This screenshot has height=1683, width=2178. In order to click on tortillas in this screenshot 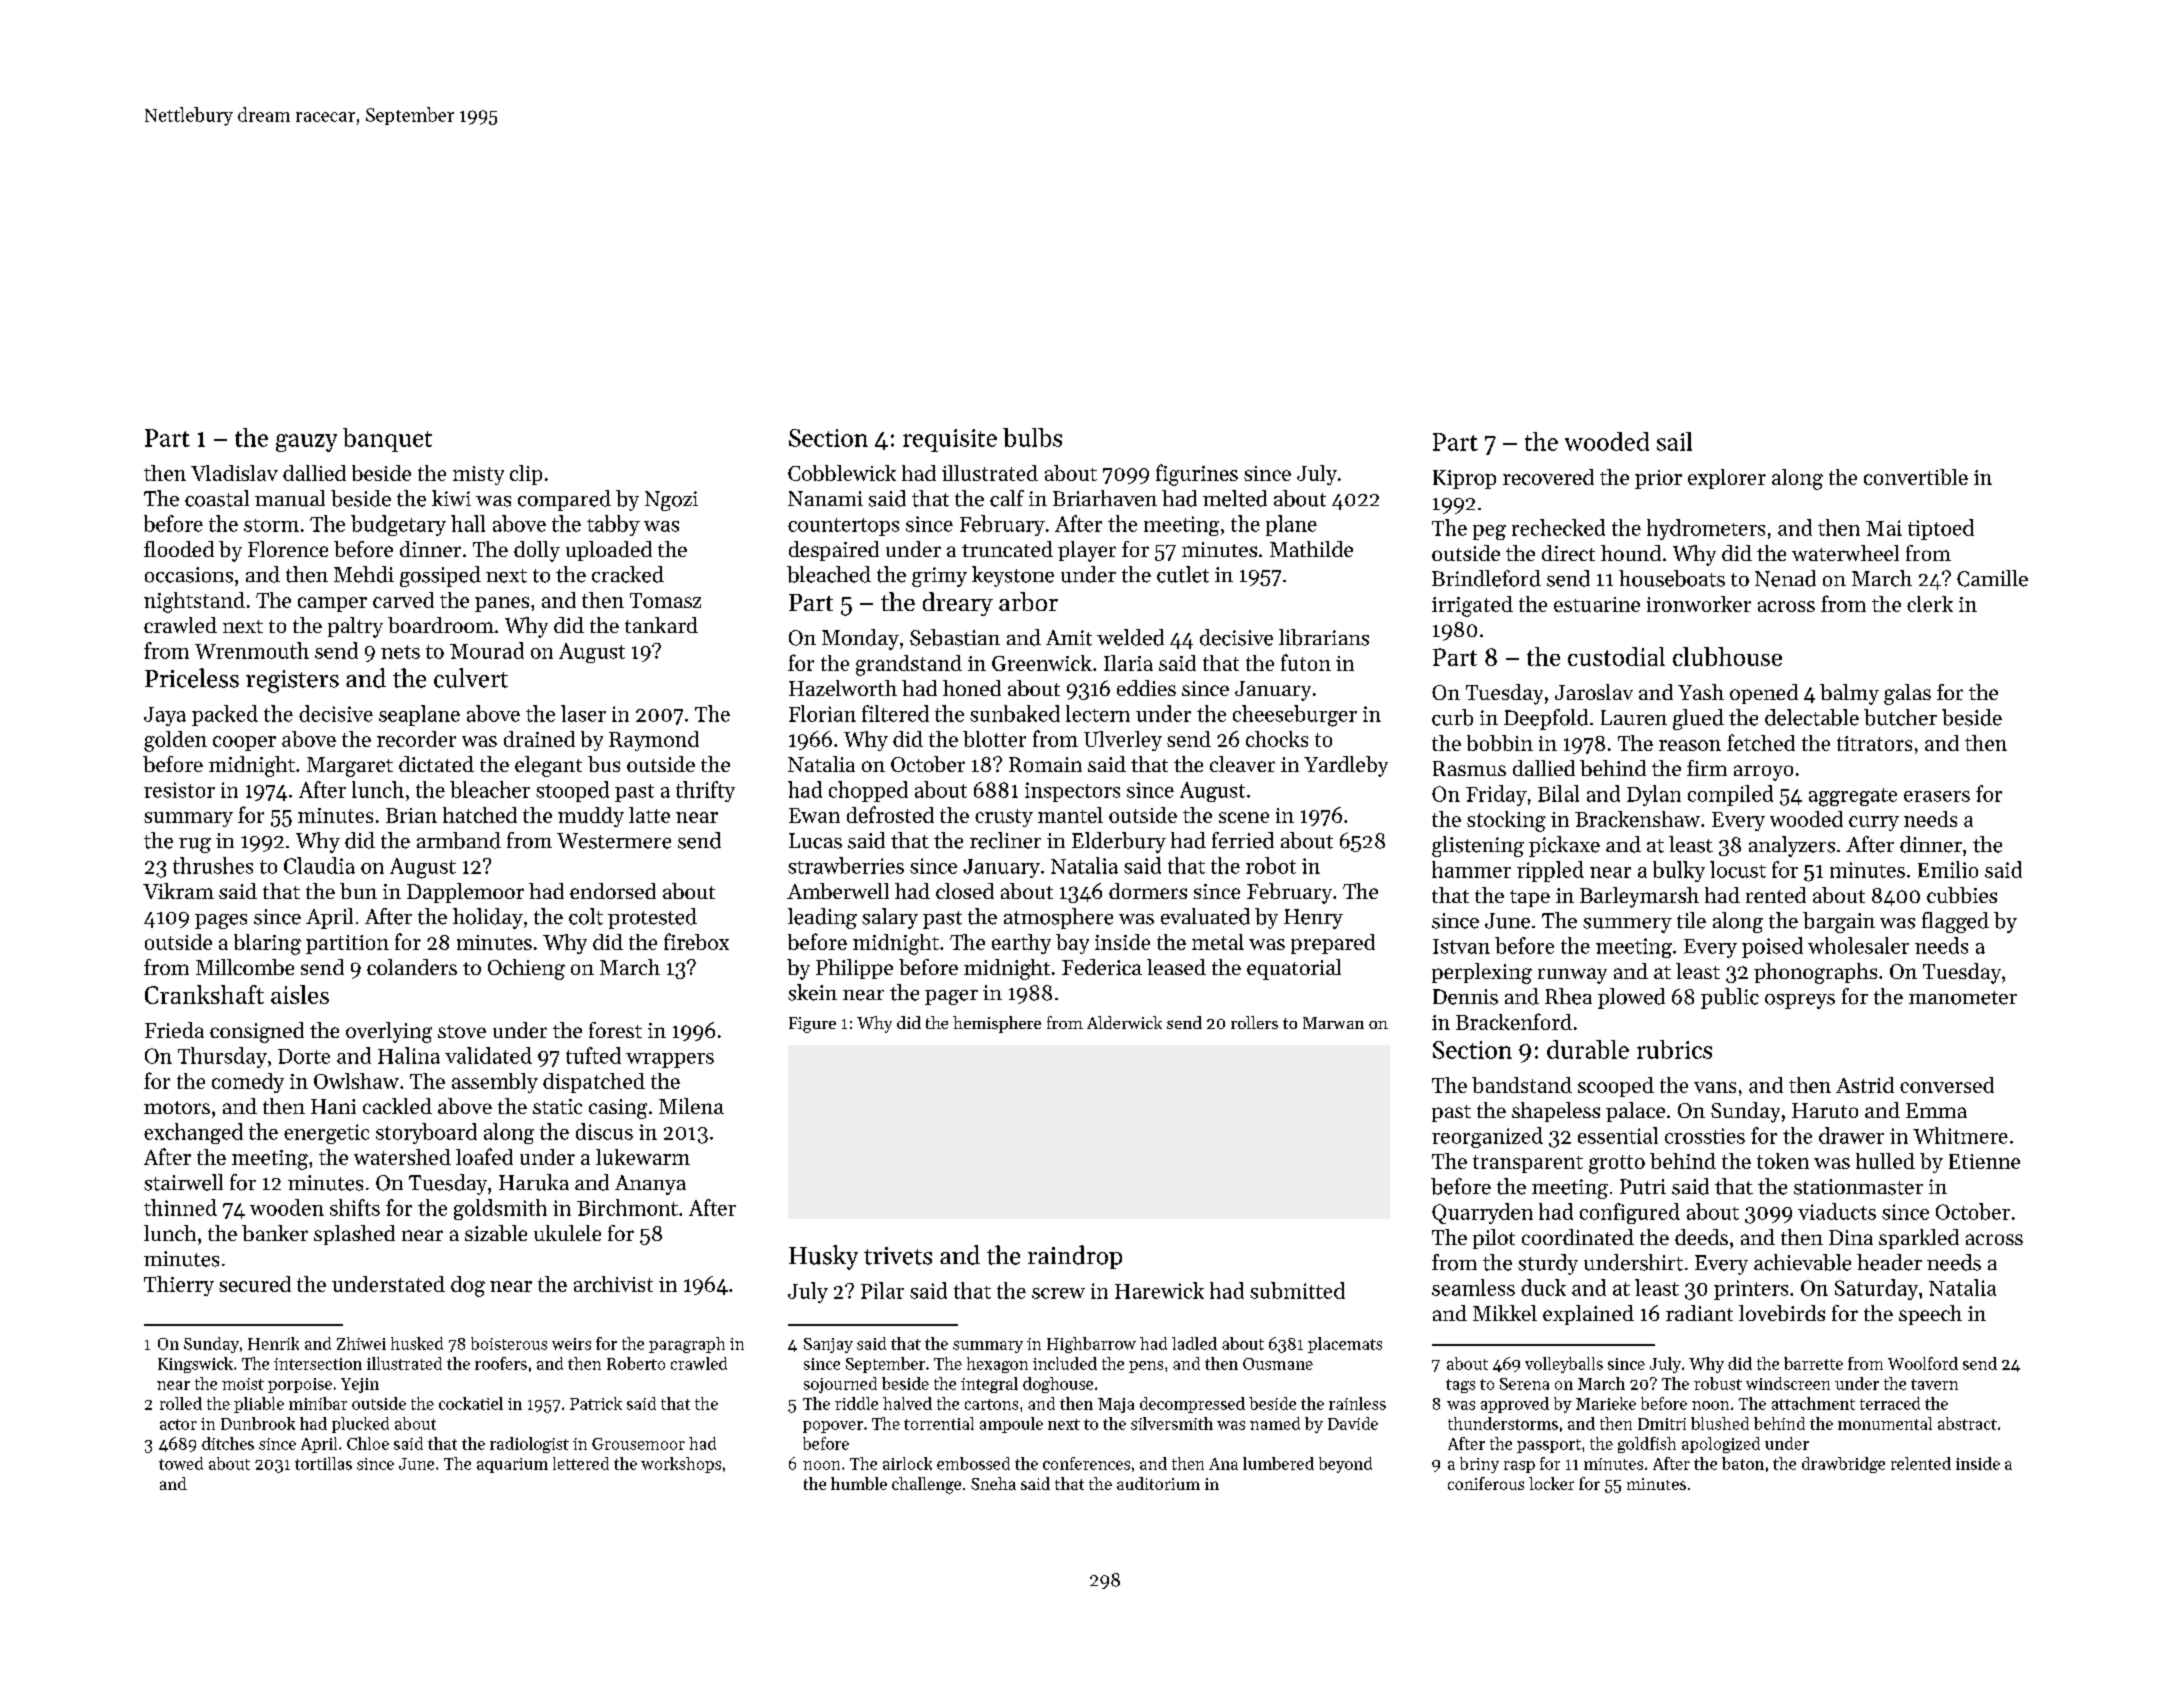, I will do `click(323, 1463)`.
